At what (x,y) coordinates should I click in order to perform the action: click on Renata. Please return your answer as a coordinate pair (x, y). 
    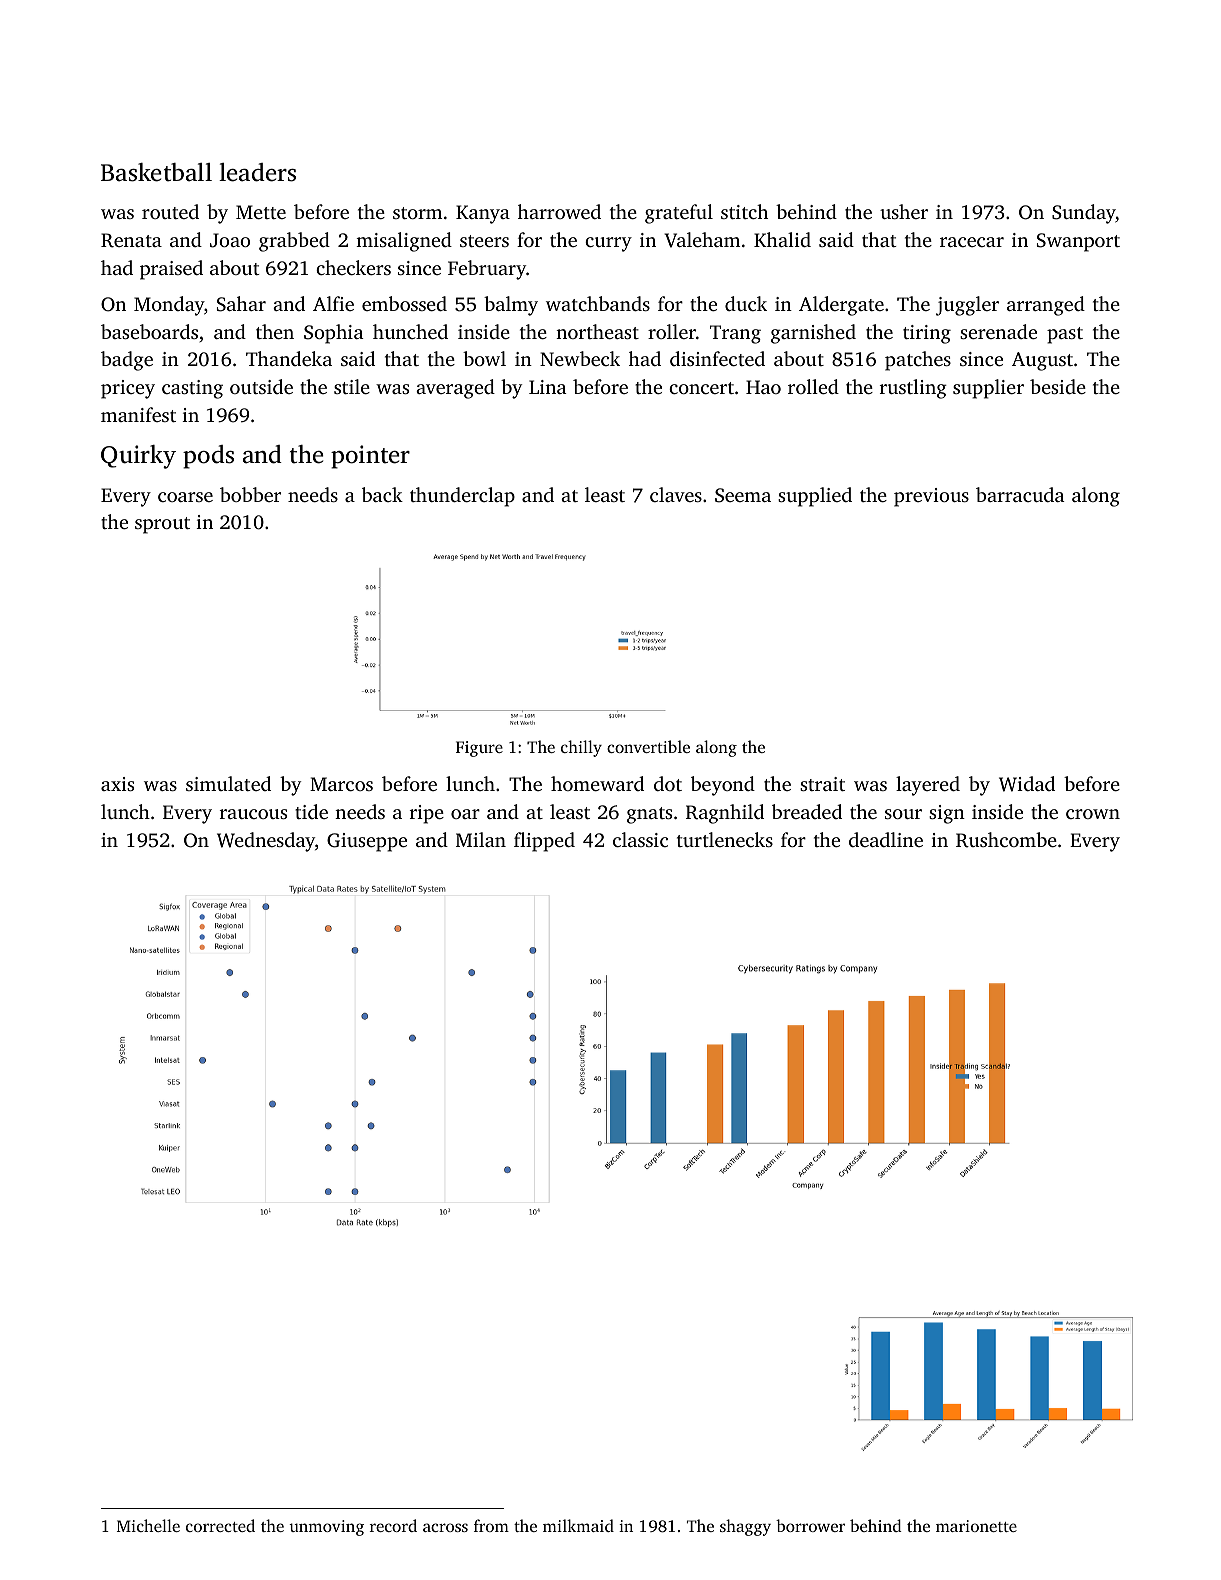
    Looking at the image, I should click on (131, 240).
